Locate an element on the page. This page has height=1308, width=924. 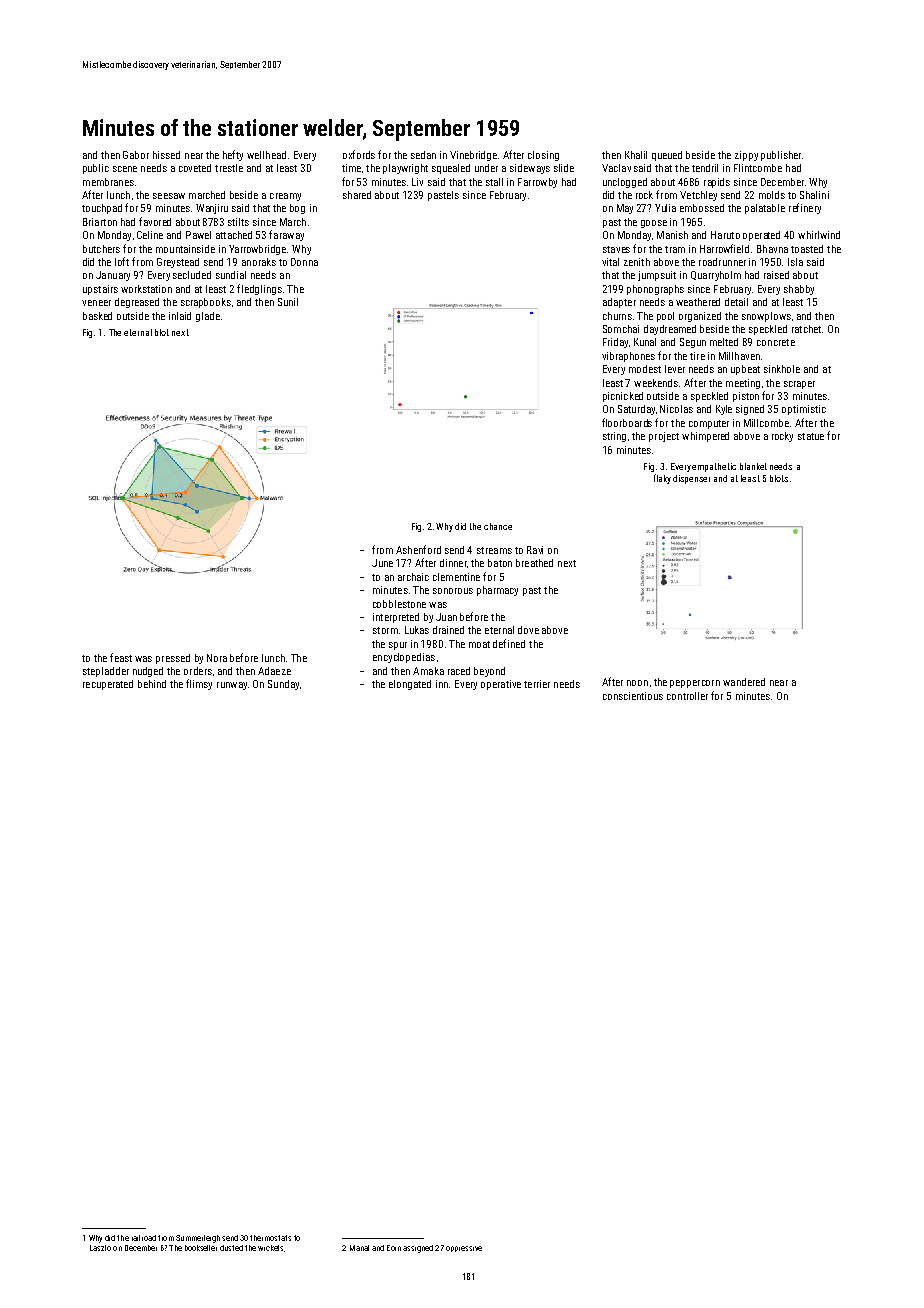
recuperated is located at coordinates (108, 685).
